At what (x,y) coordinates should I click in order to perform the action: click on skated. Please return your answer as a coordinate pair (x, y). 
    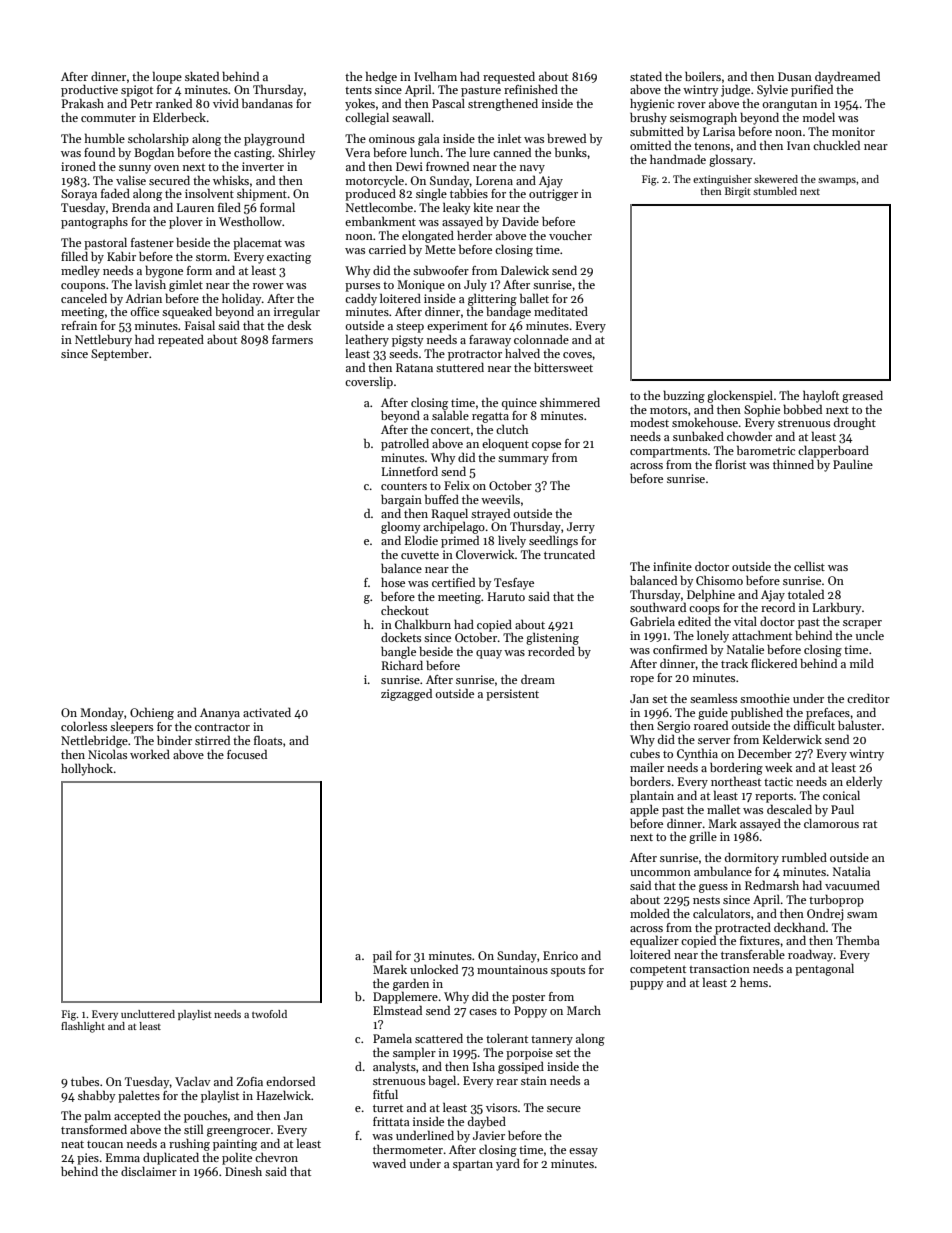
    Looking at the image, I should click on (202, 76).
